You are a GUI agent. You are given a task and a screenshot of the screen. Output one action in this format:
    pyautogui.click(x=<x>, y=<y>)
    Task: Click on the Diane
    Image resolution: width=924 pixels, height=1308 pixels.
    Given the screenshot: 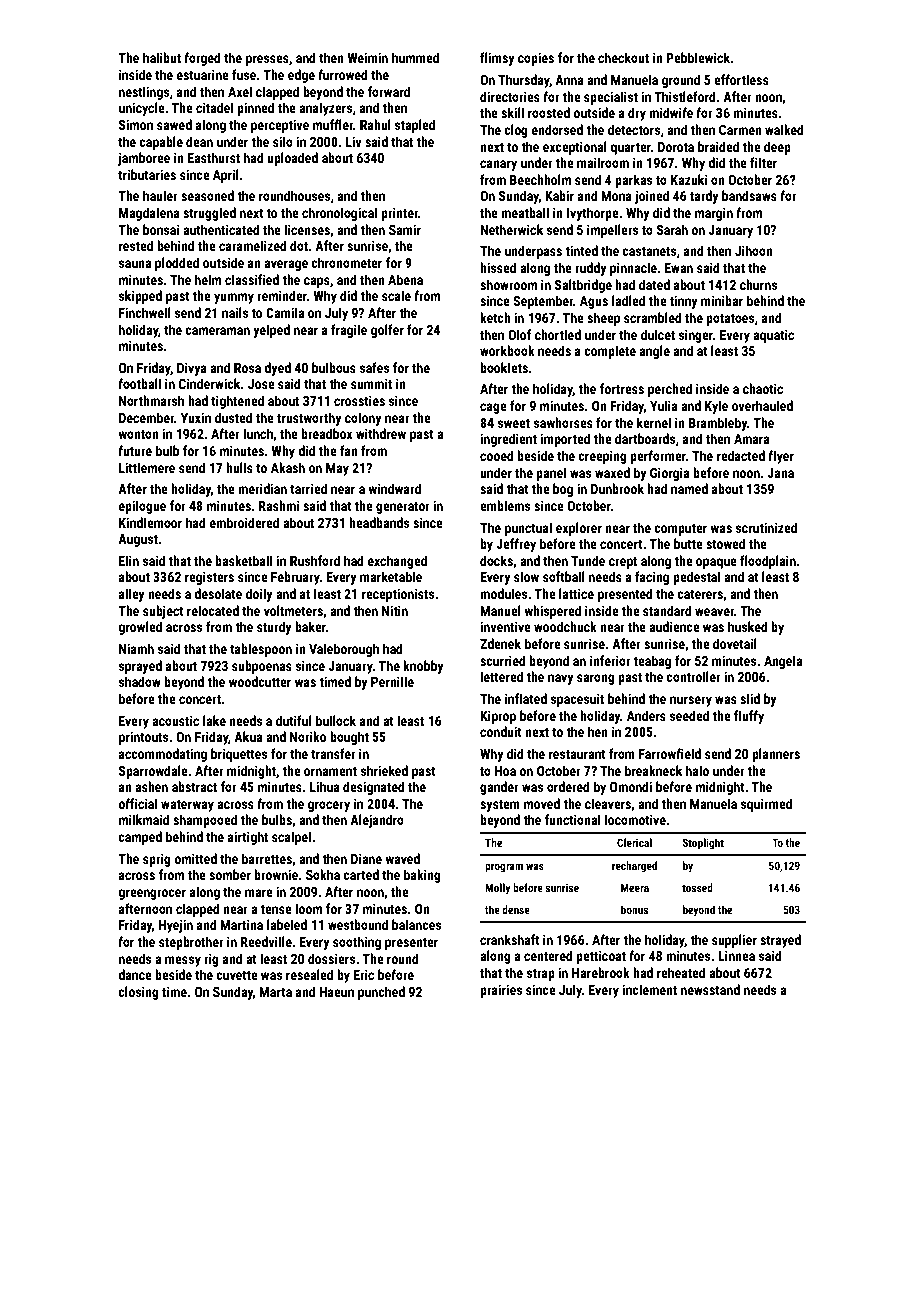 What is the action you would take?
    pyautogui.click(x=366, y=859)
